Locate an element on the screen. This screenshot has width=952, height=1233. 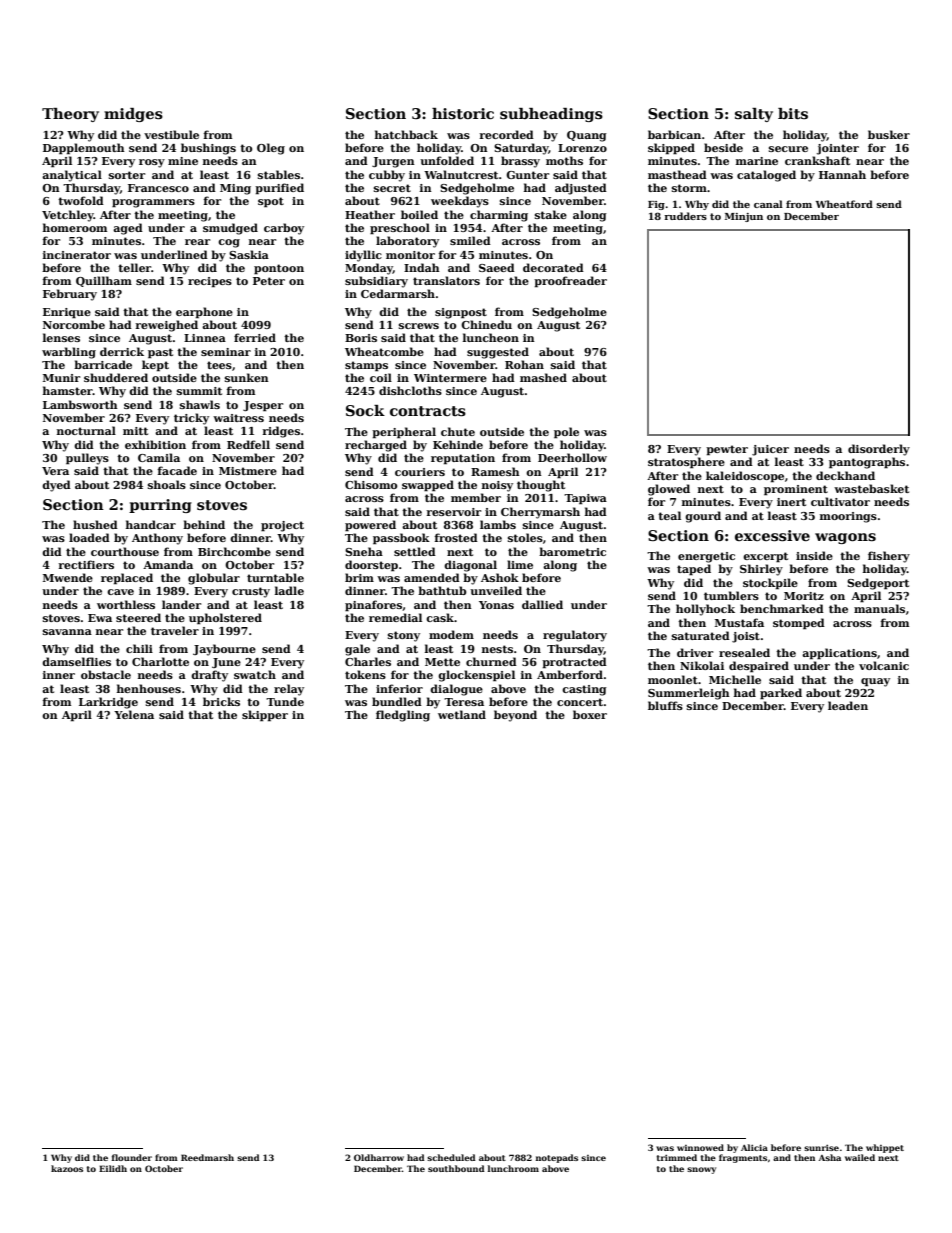
Theory is located at coordinates (70, 115).
